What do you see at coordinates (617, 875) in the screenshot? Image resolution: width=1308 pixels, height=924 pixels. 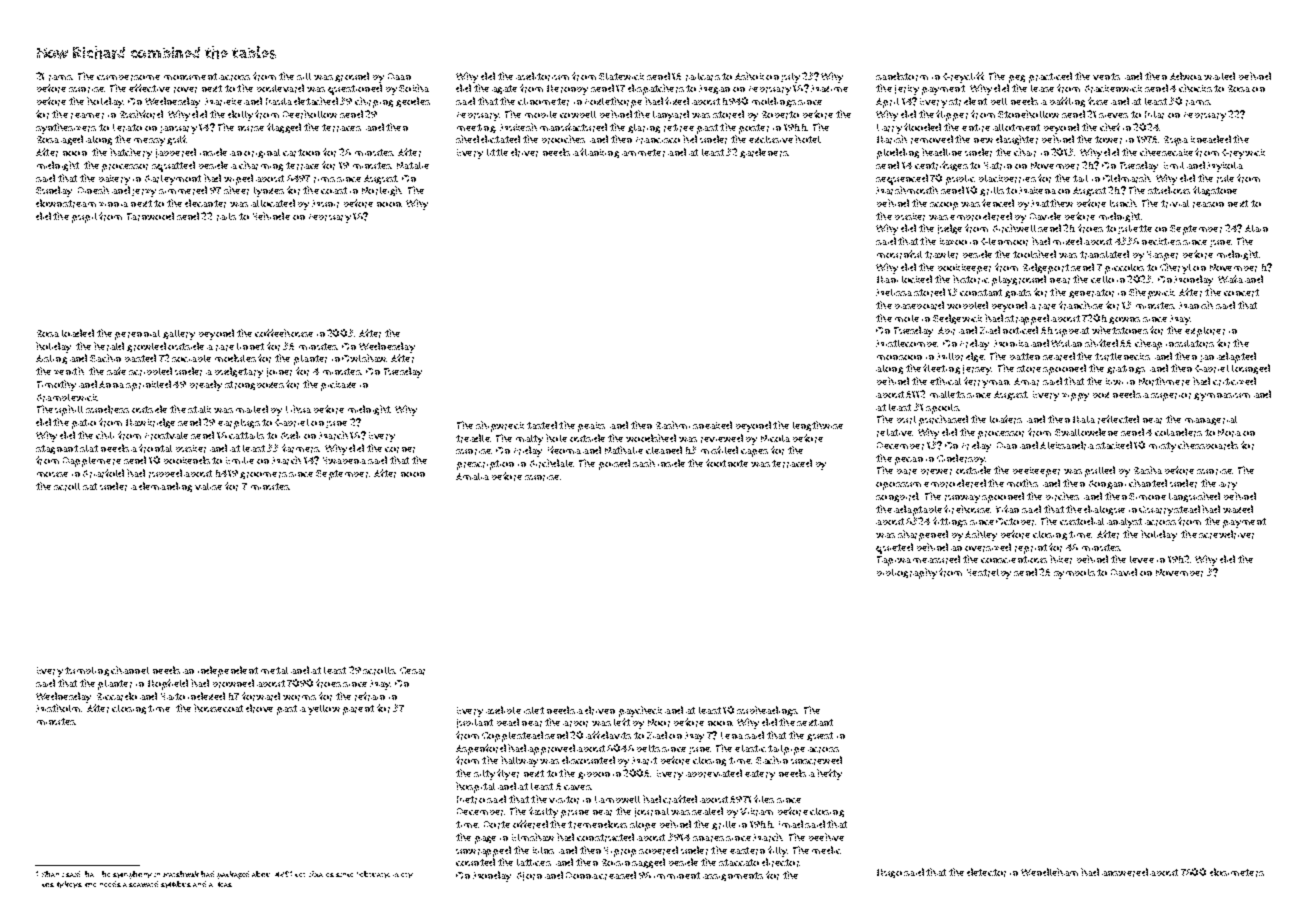 I see `creased` at bounding box center [617, 875].
